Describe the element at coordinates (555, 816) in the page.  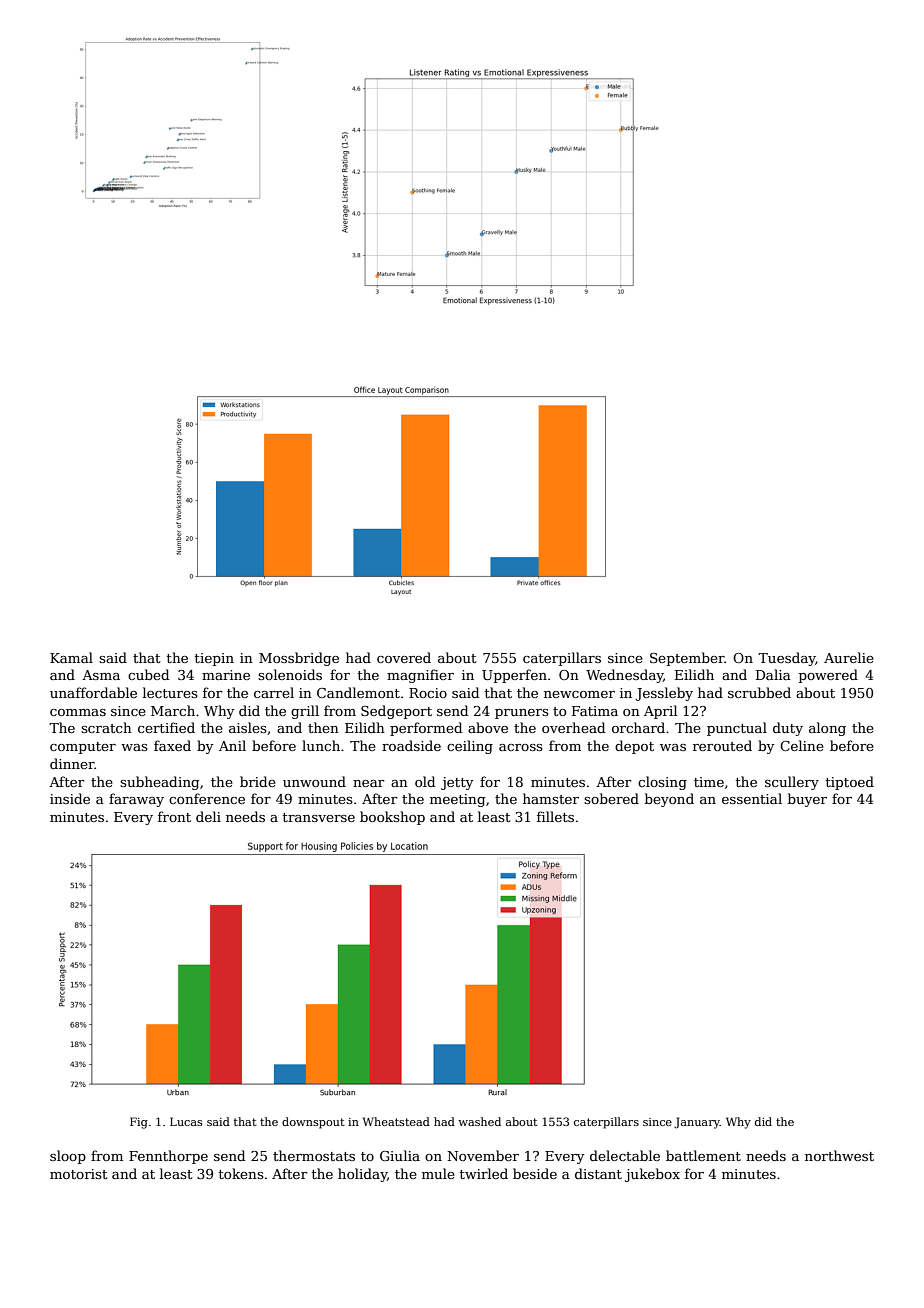
I see `fillets` at that location.
